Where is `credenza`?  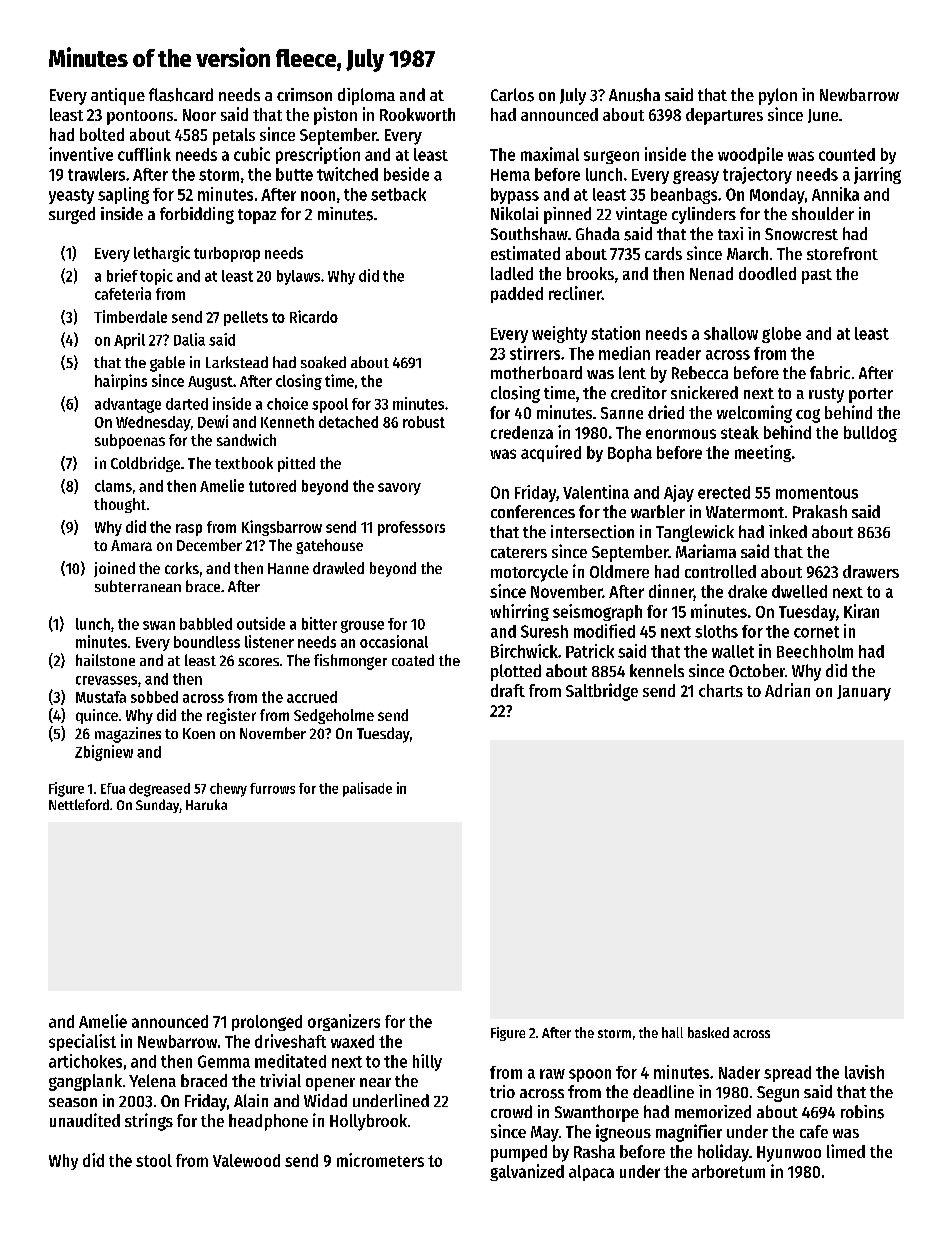
credenza is located at coordinates (522, 432).
